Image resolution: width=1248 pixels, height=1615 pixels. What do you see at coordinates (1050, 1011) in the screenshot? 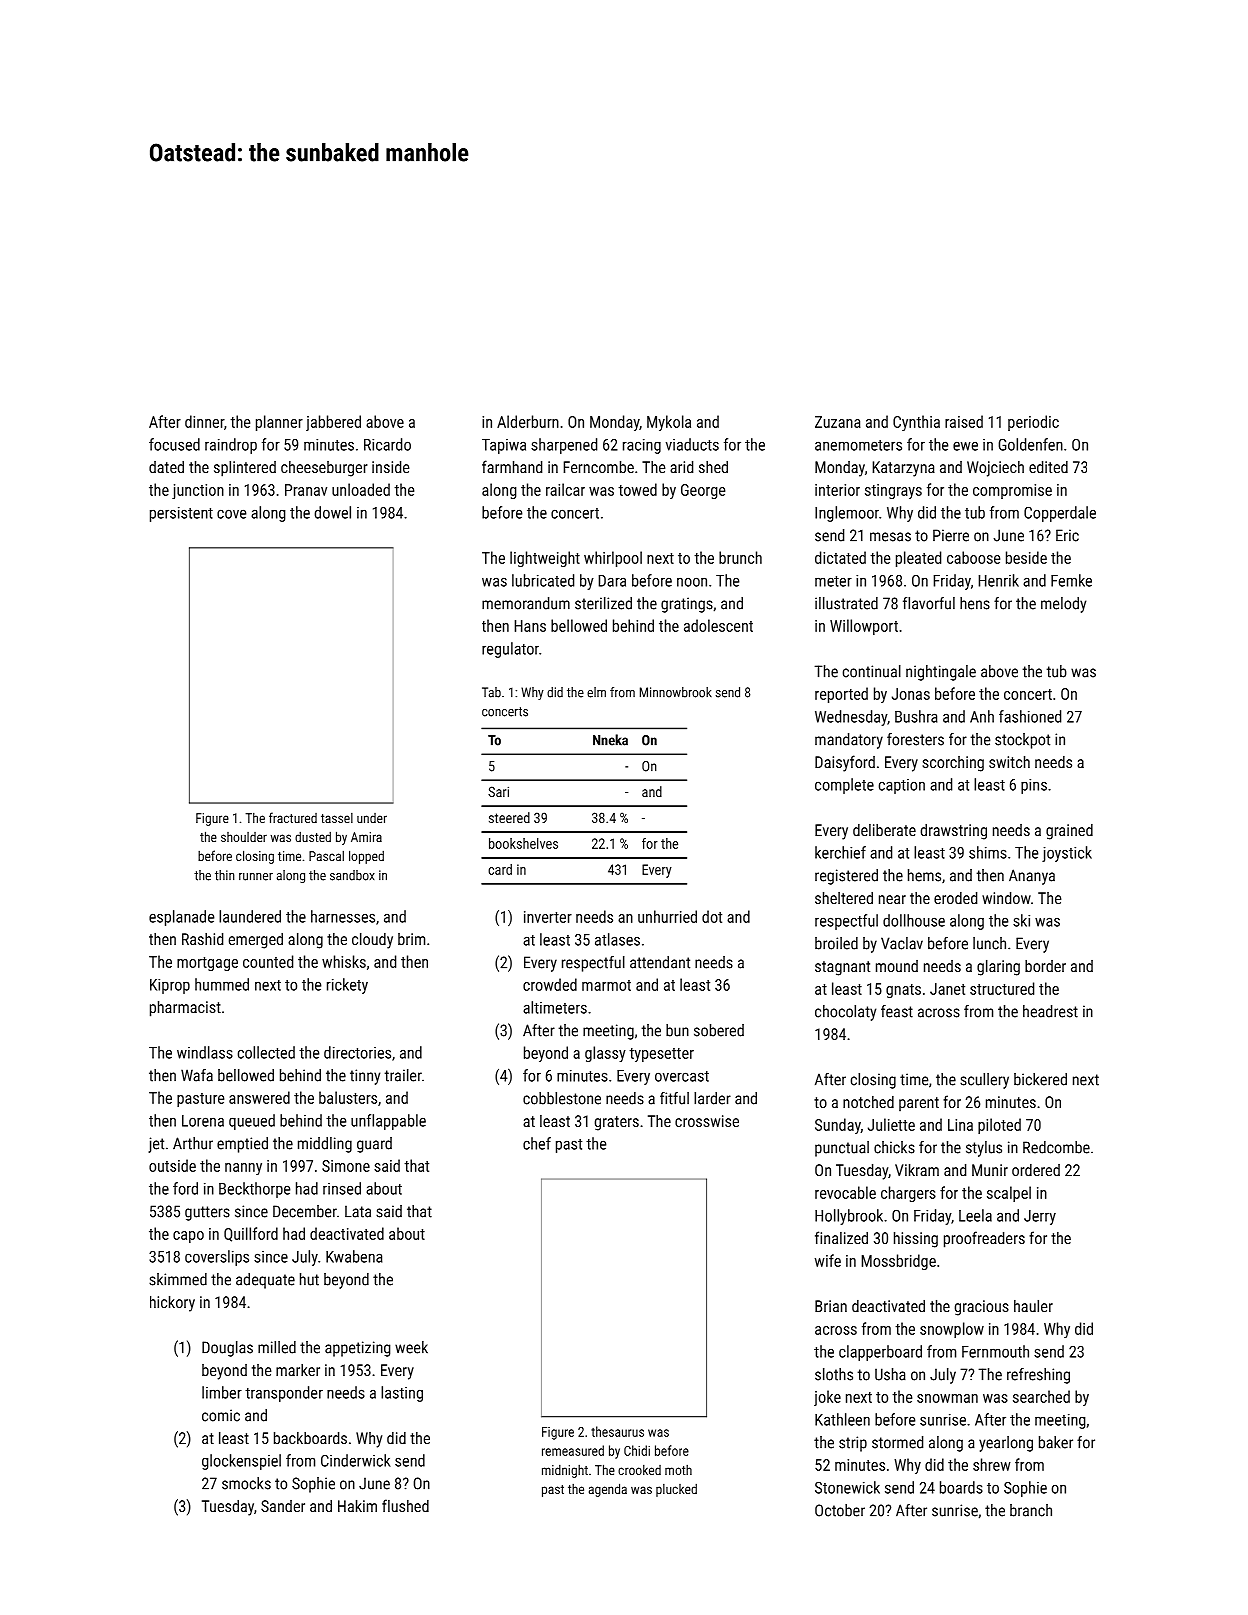
I see `headrest` at bounding box center [1050, 1011].
